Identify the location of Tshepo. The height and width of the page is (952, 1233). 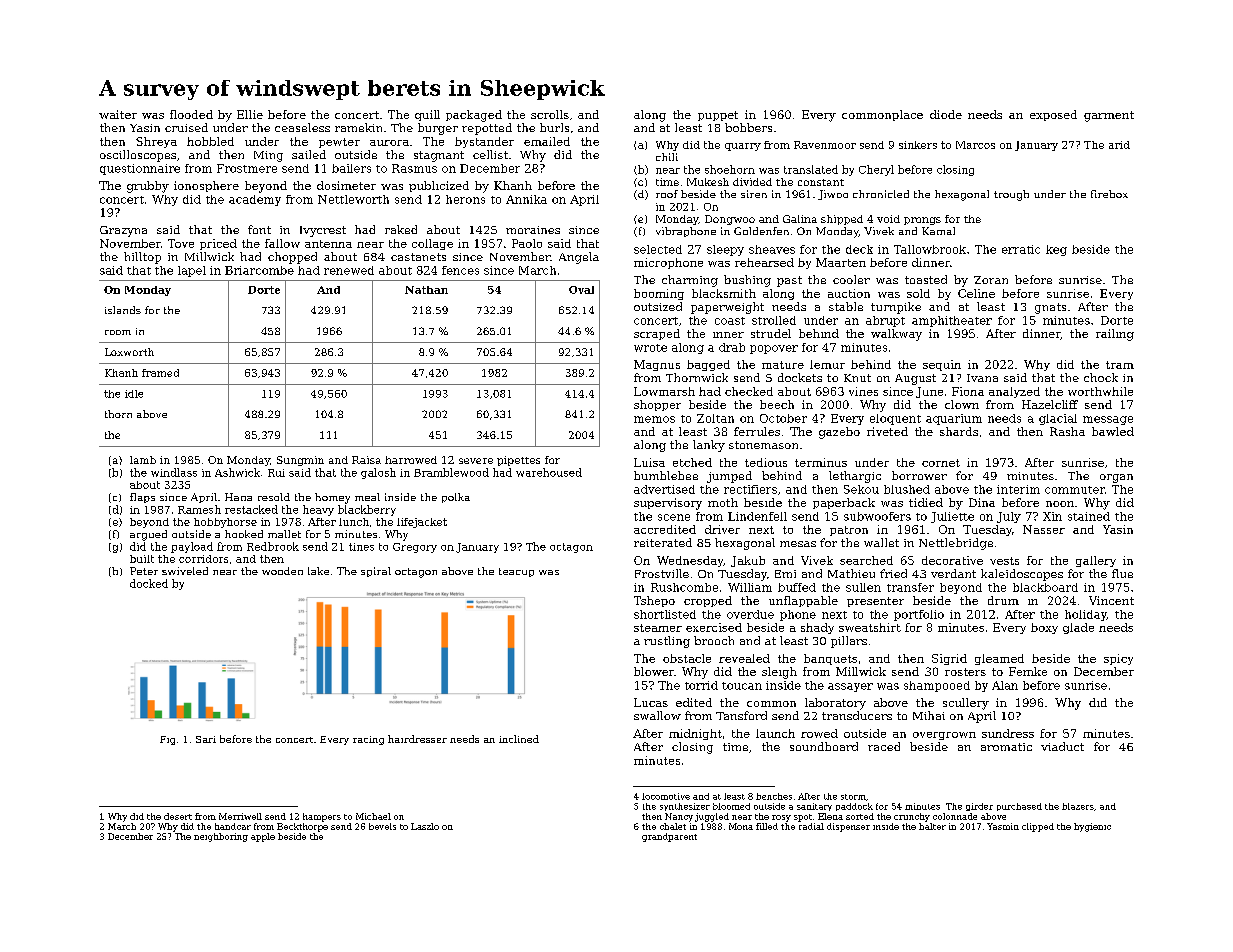
(654, 601).
